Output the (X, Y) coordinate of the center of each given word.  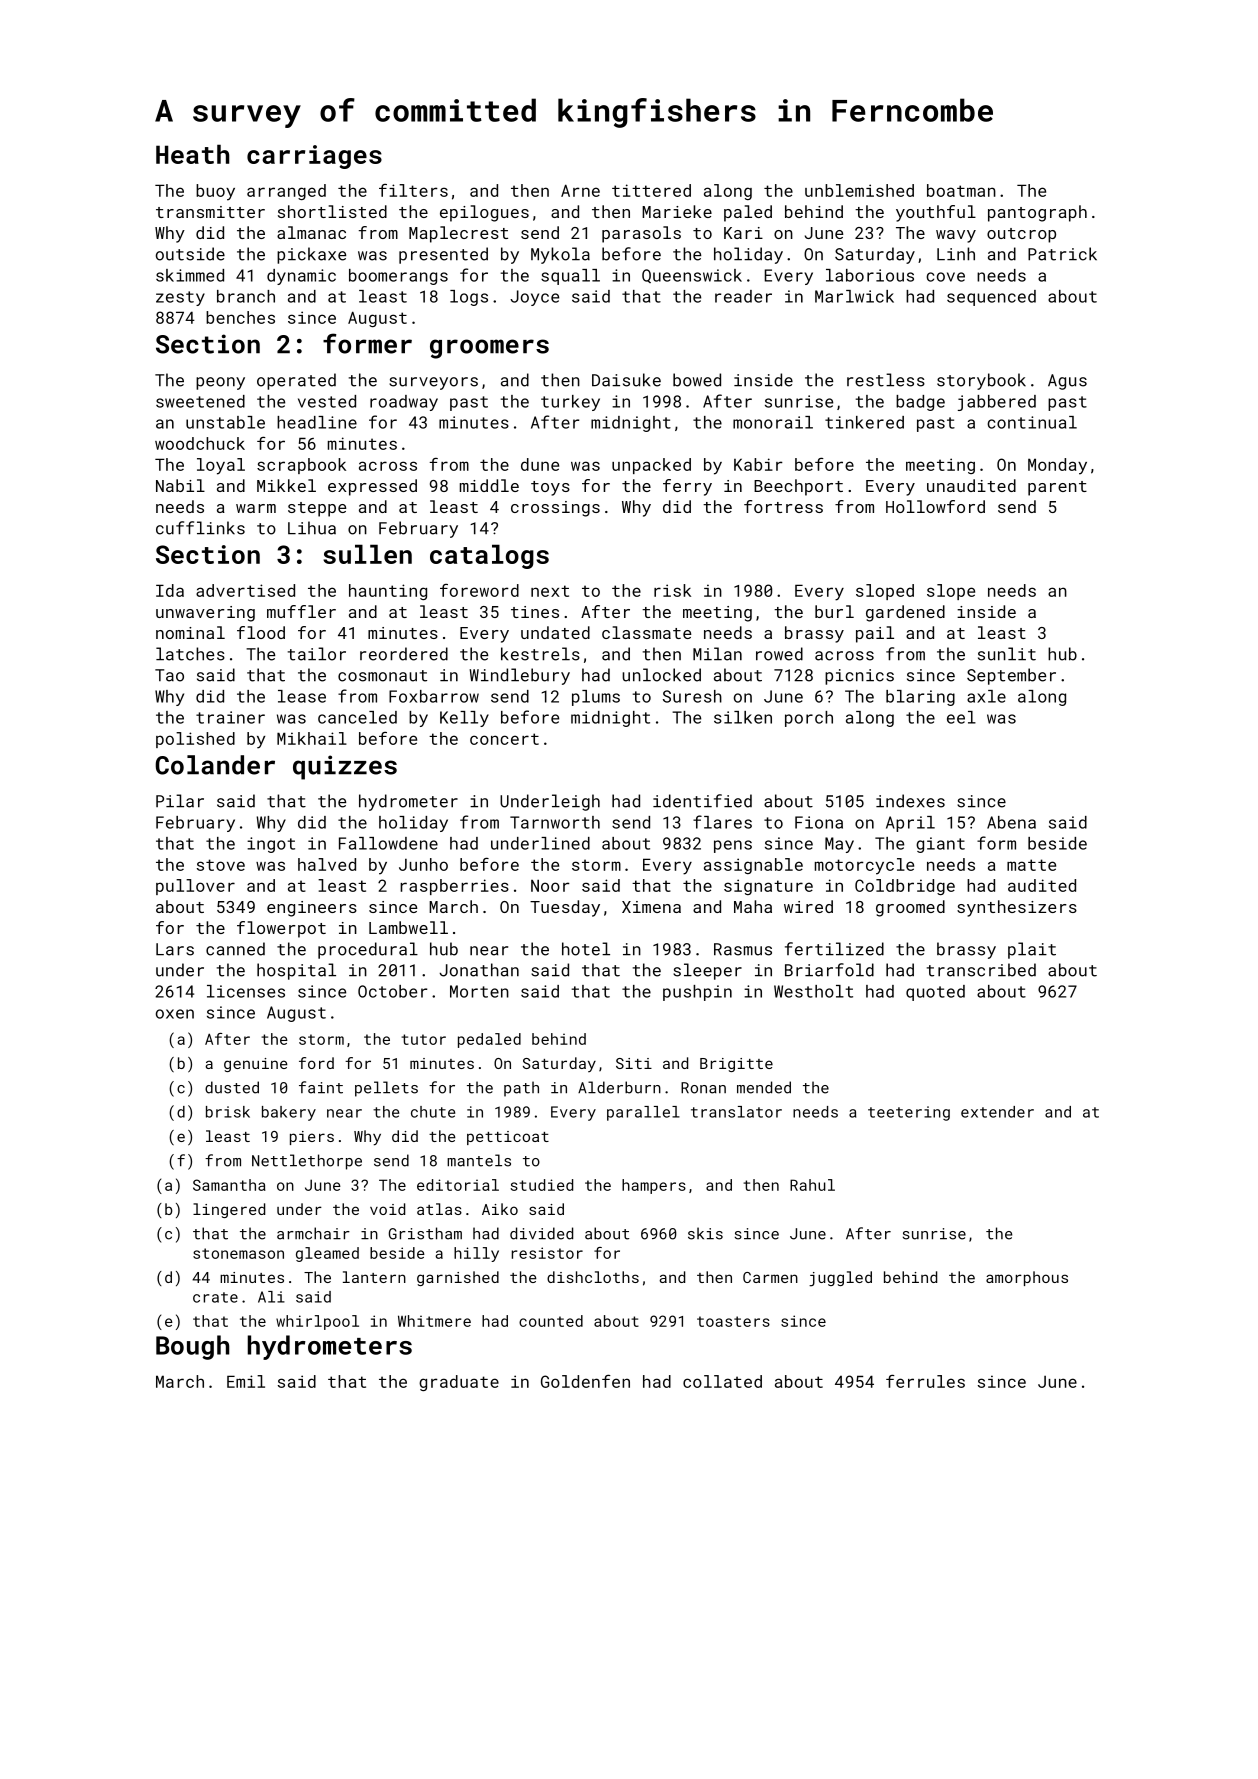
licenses (246, 991)
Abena (1011, 822)
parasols (641, 234)
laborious (870, 275)
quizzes (345, 767)
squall (570, 277)
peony (220, 383)
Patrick (1062, 254)
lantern (374, 1277)
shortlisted (332, 211)
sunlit (1007, 654)
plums (596, 698)
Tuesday (565, 908)
